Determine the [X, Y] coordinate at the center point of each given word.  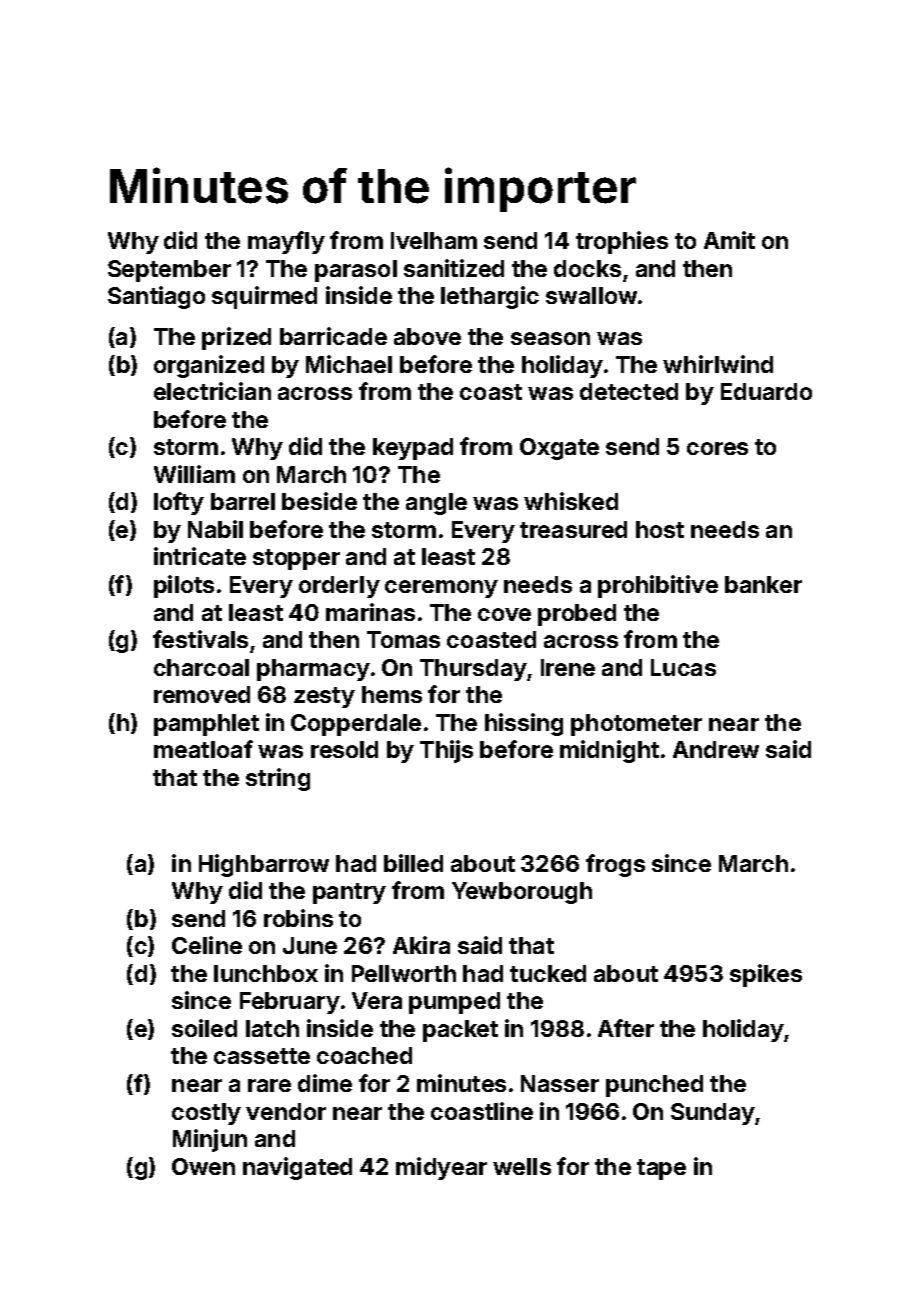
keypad [413, 449]
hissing [524, 724]
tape [661, 1169]
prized [236, 338]
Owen [203, 1166]
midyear [441, 1168]
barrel [243, 501]
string [278, 779]
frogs [615, 865]
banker [763, 584]
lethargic [490, 297]
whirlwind [718, 364]
